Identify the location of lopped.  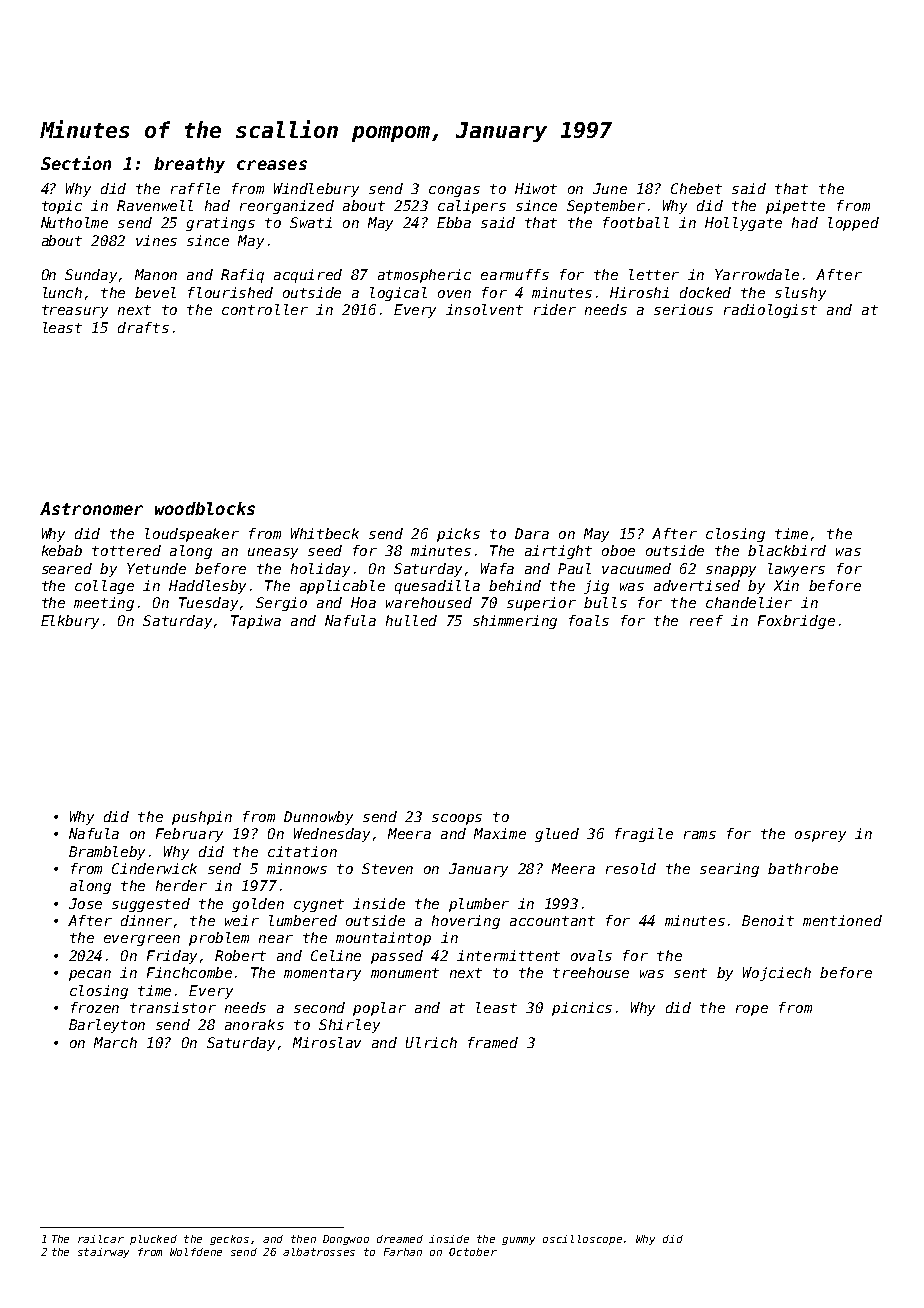
(853, 224).
